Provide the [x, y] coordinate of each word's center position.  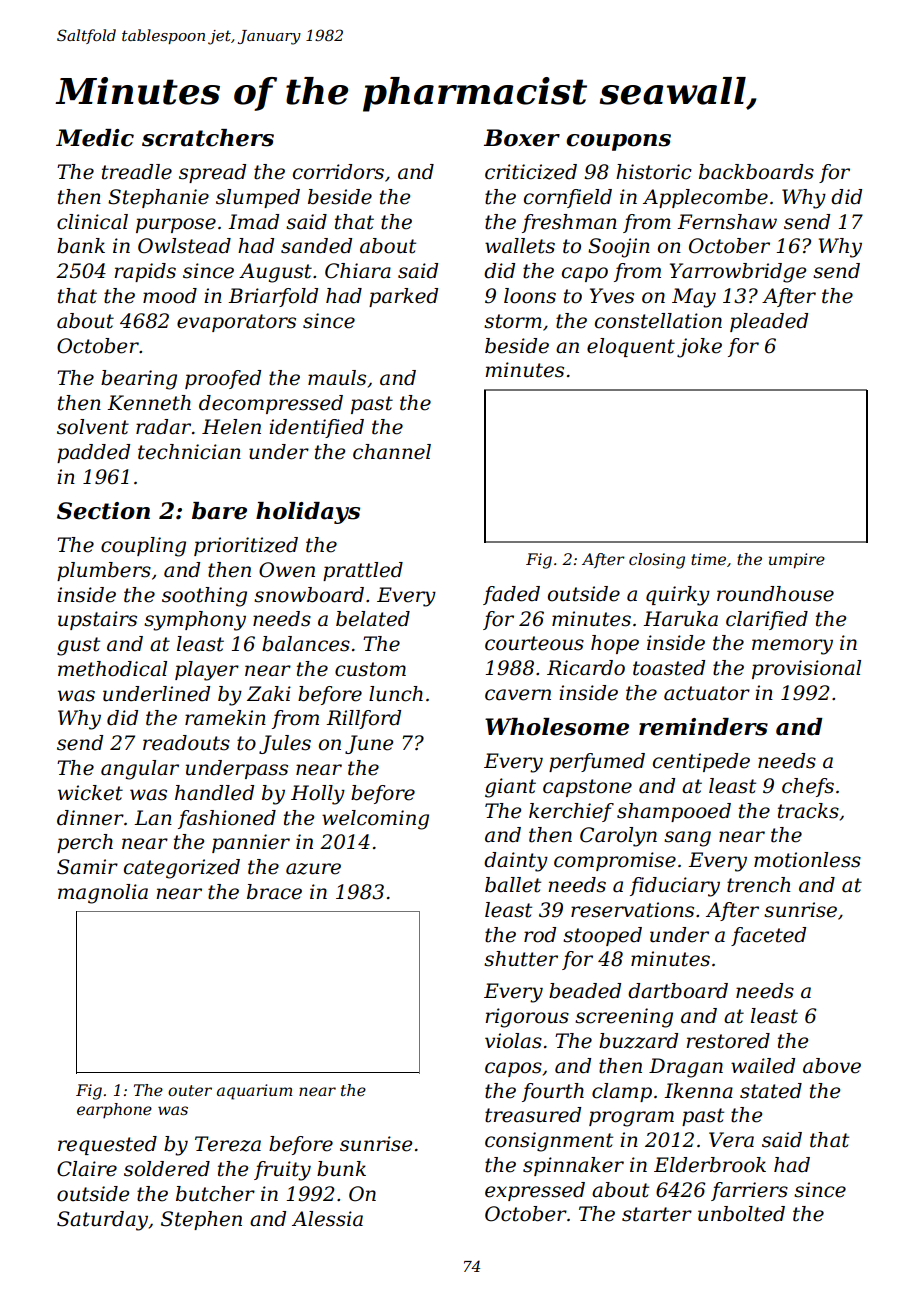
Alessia [327, 1219]
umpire [797, 561]
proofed [223, 379]
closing [657, 561]
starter [657, 1214]
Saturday [102, 1221]
